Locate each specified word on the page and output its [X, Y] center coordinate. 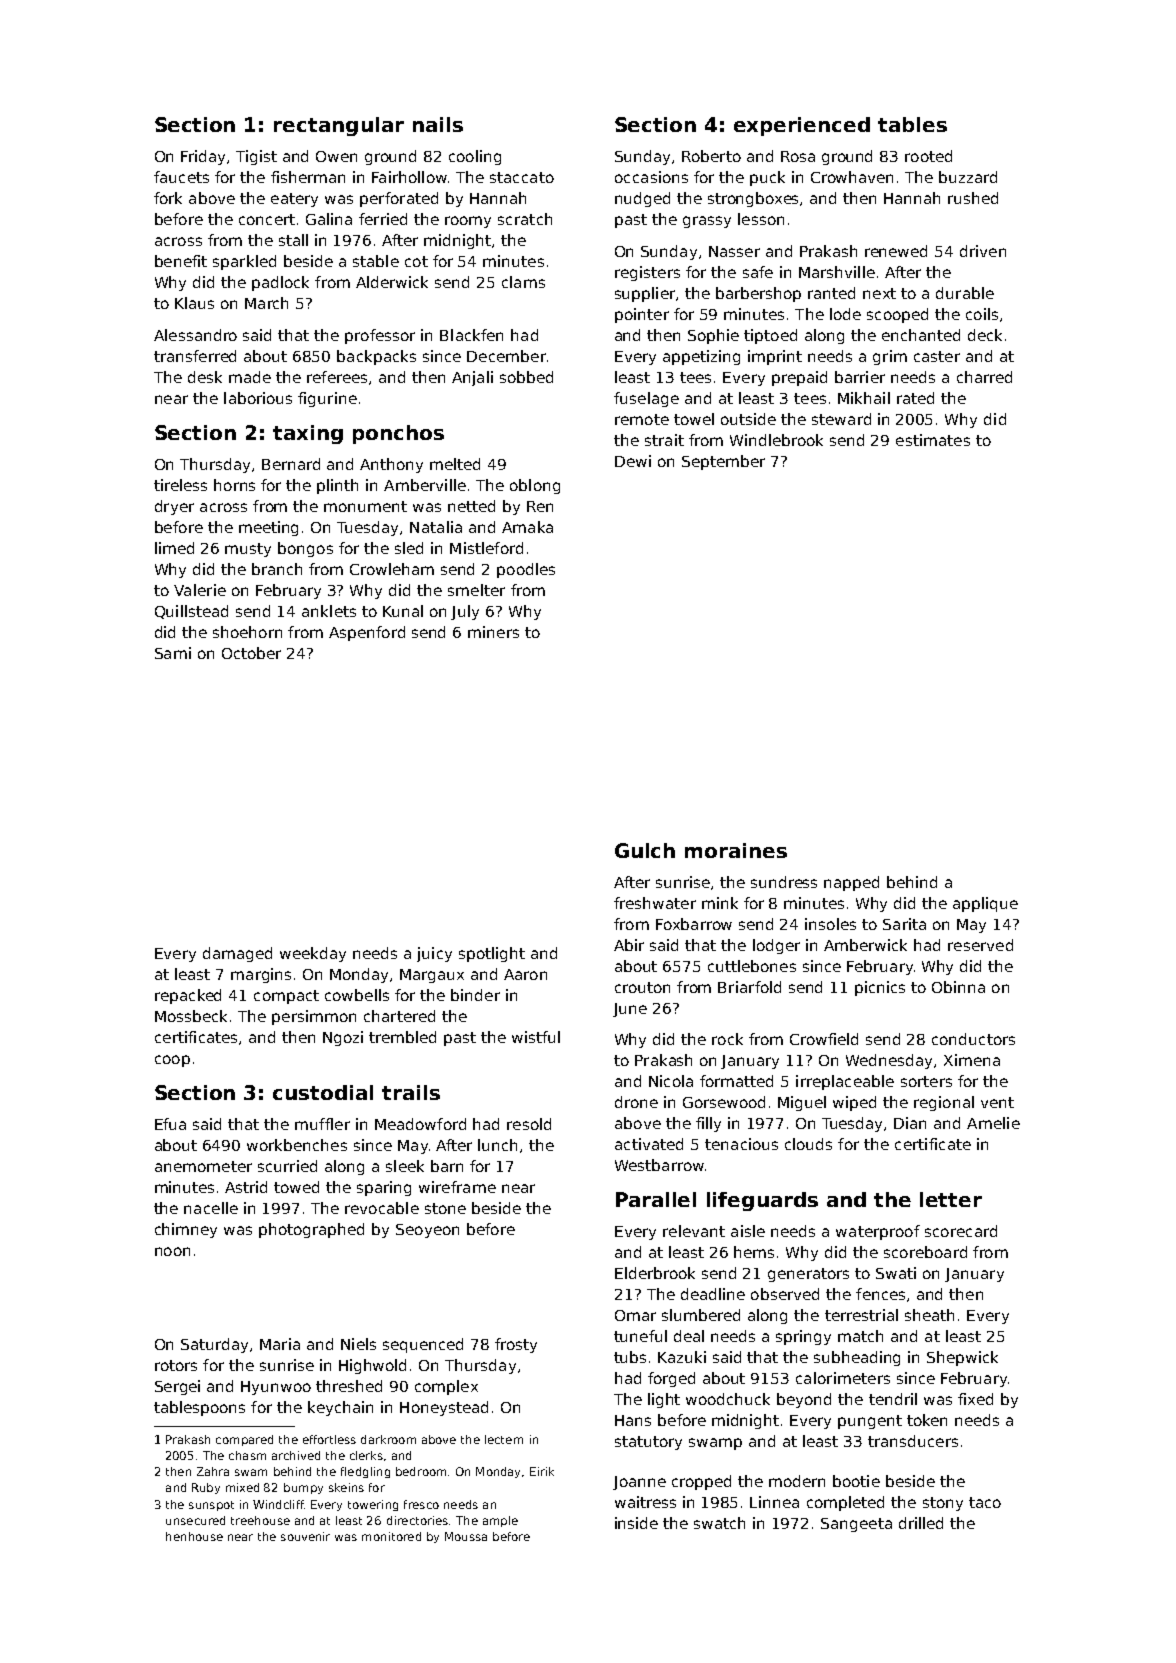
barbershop [758, 294]
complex [446, 1387]
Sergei [177, 1387]
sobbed [526, 377]
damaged [237, 954]
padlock [280, 283]
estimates [933, 440]
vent [997, 1102]
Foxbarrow [694, 924]
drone [636, 1102]
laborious [258, 398]
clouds [808, 1144]
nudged [642, 199]
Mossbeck [191, 1016]
